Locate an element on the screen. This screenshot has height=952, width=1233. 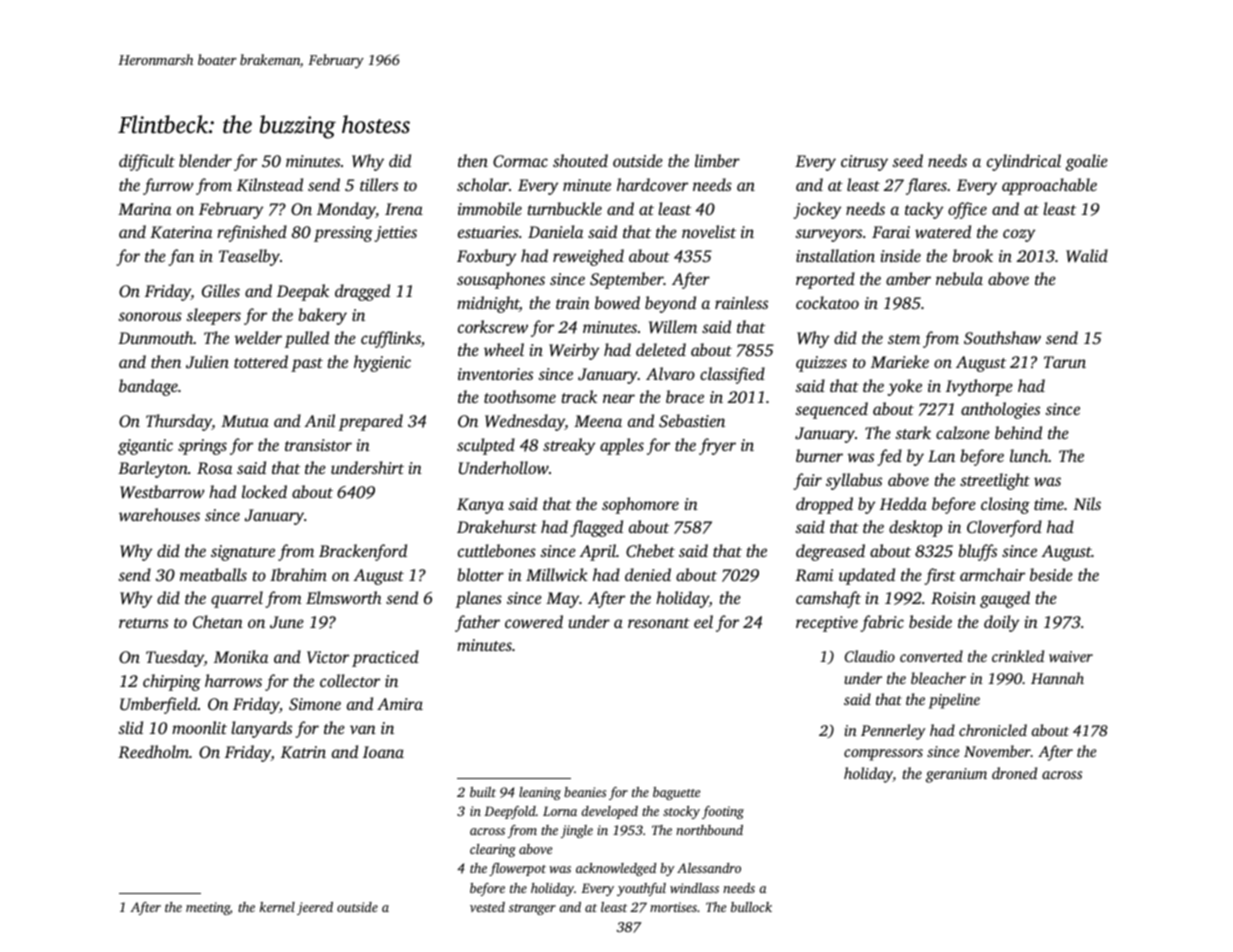
cowered is located at coordinates (534, 621).
